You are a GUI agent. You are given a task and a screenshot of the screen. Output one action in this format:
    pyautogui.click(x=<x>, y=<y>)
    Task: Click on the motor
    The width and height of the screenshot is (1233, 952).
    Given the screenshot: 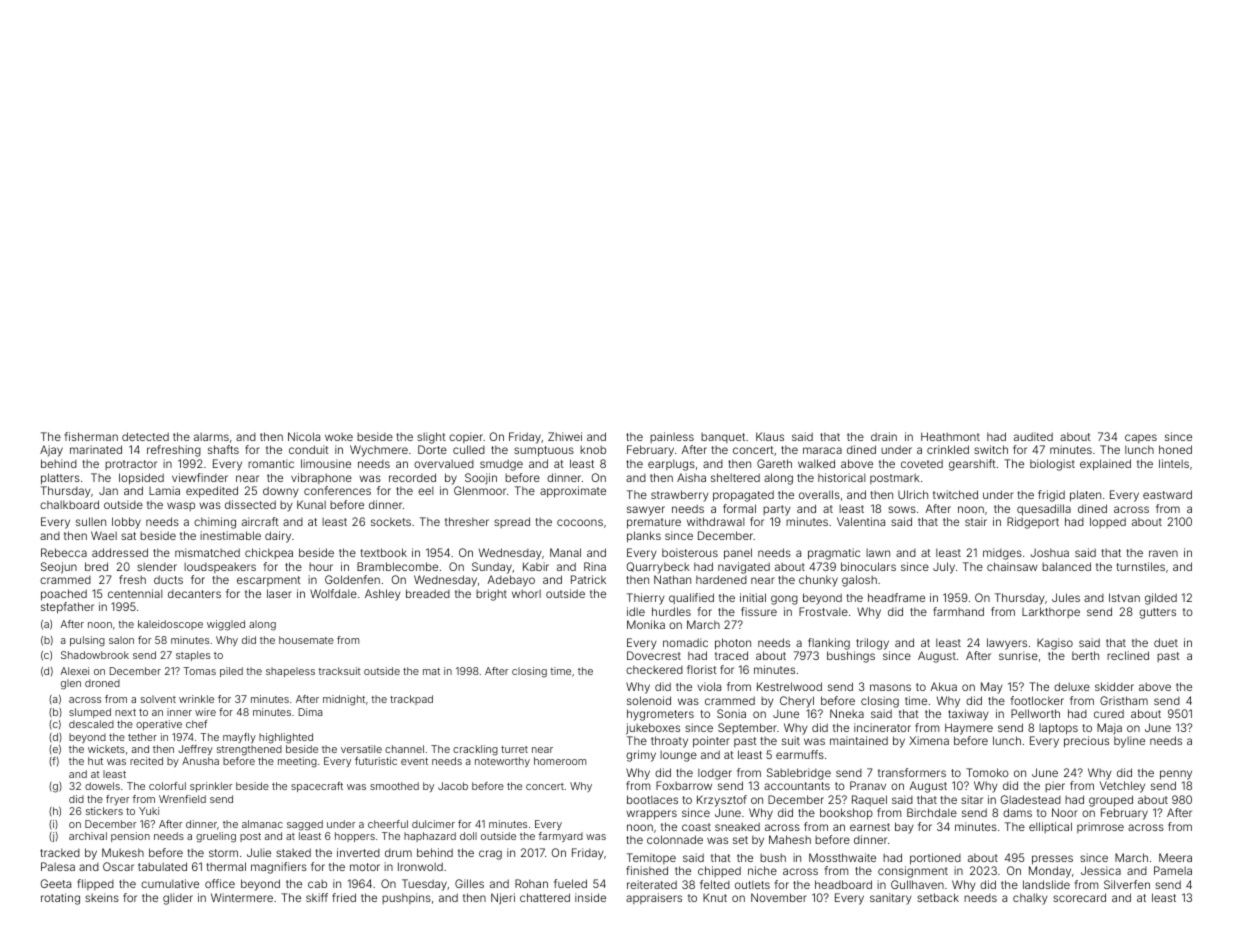 What is the action you would take?
    pyautogui.click(x=365, y=867)
